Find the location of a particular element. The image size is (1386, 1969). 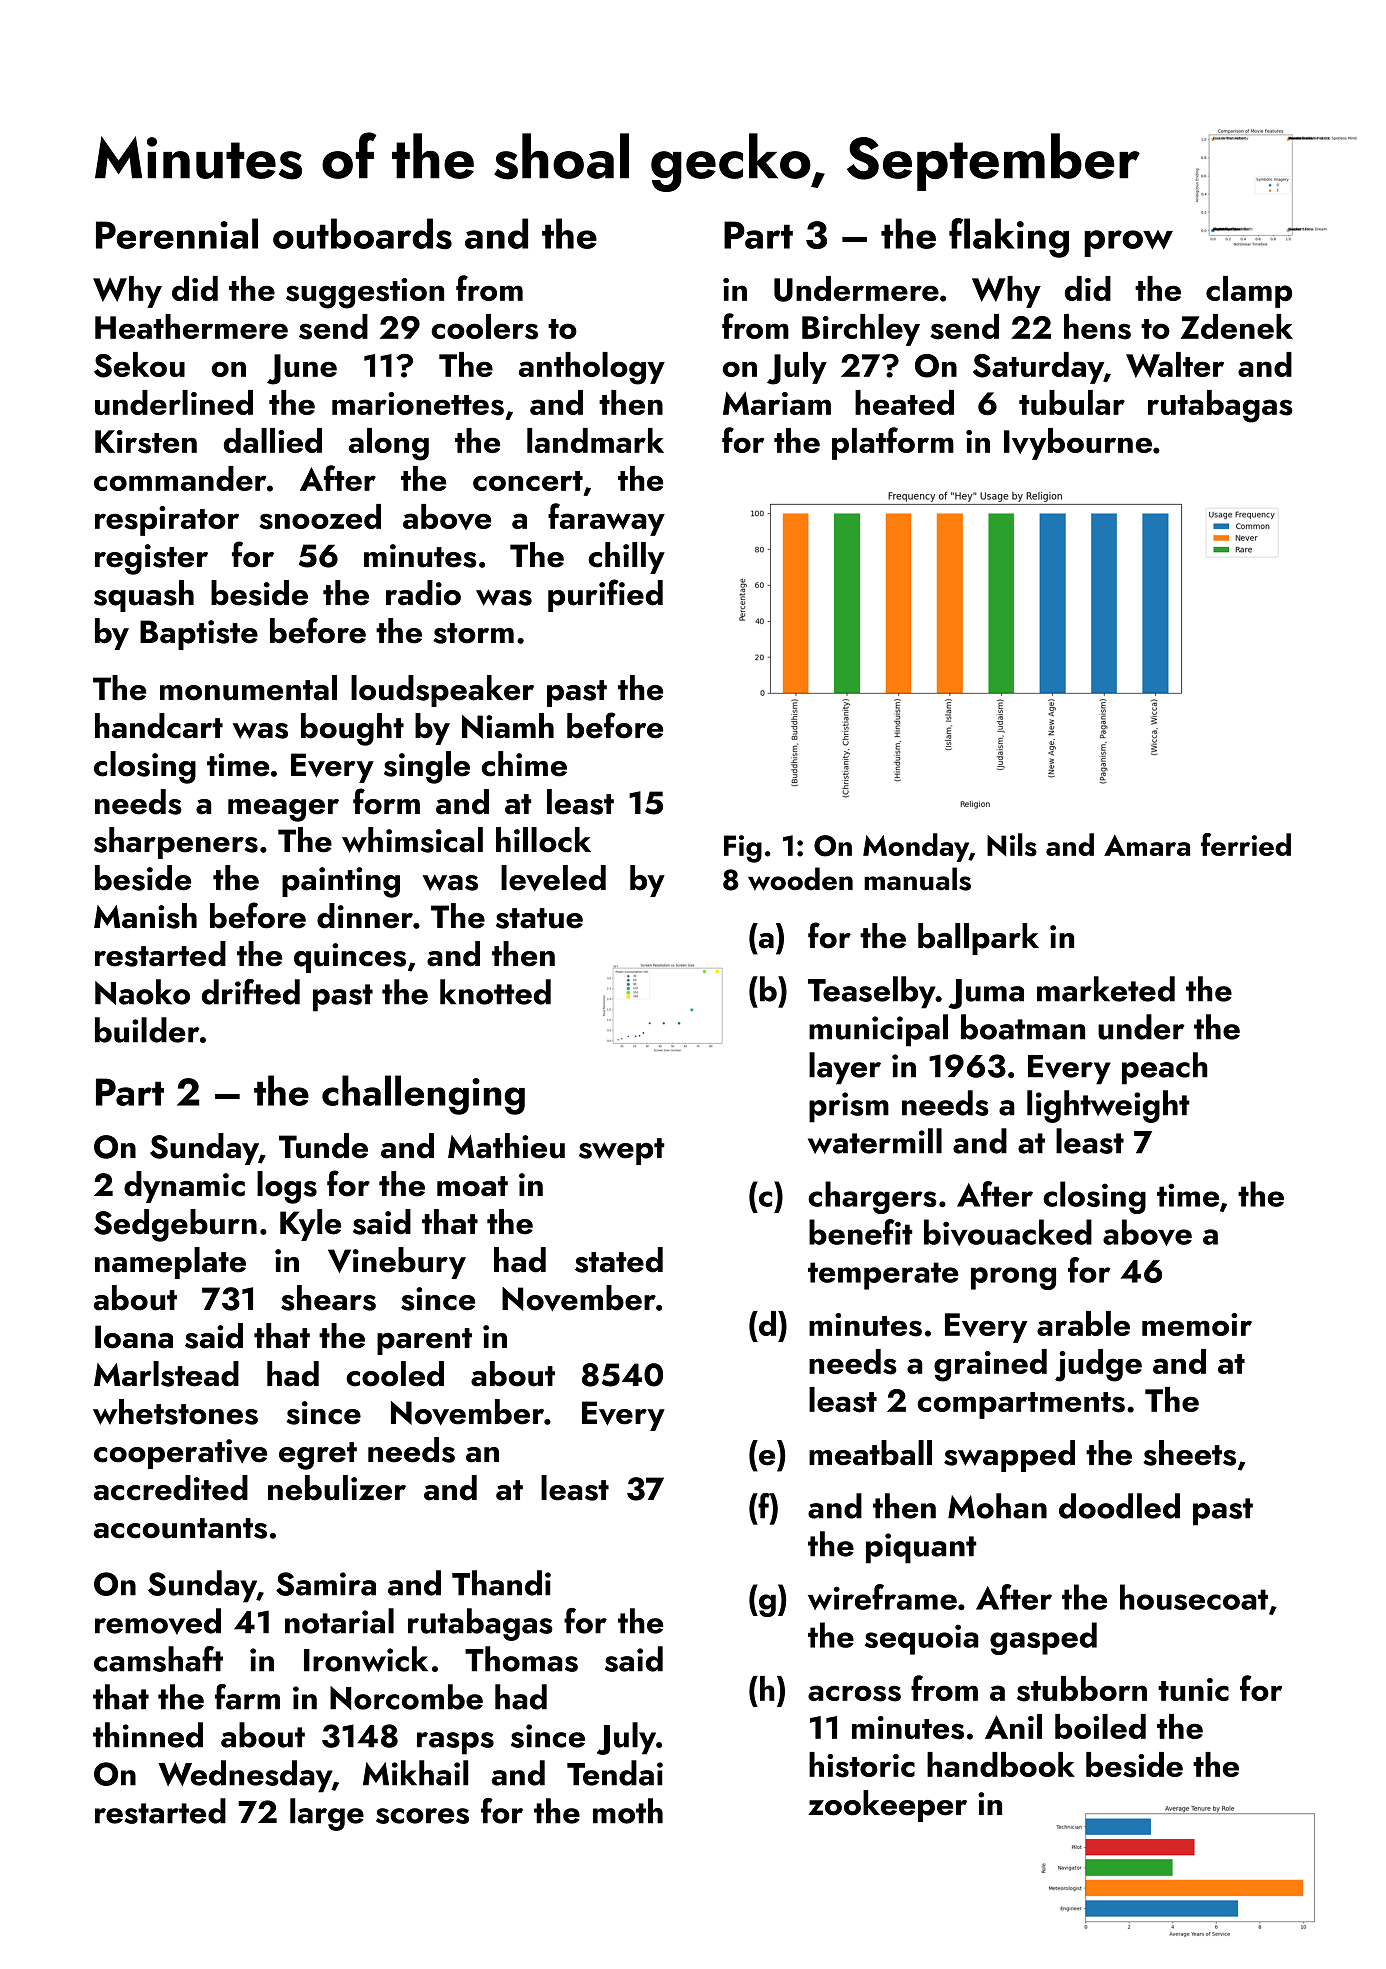

Kirsten is located at coordinates (146, 442).
